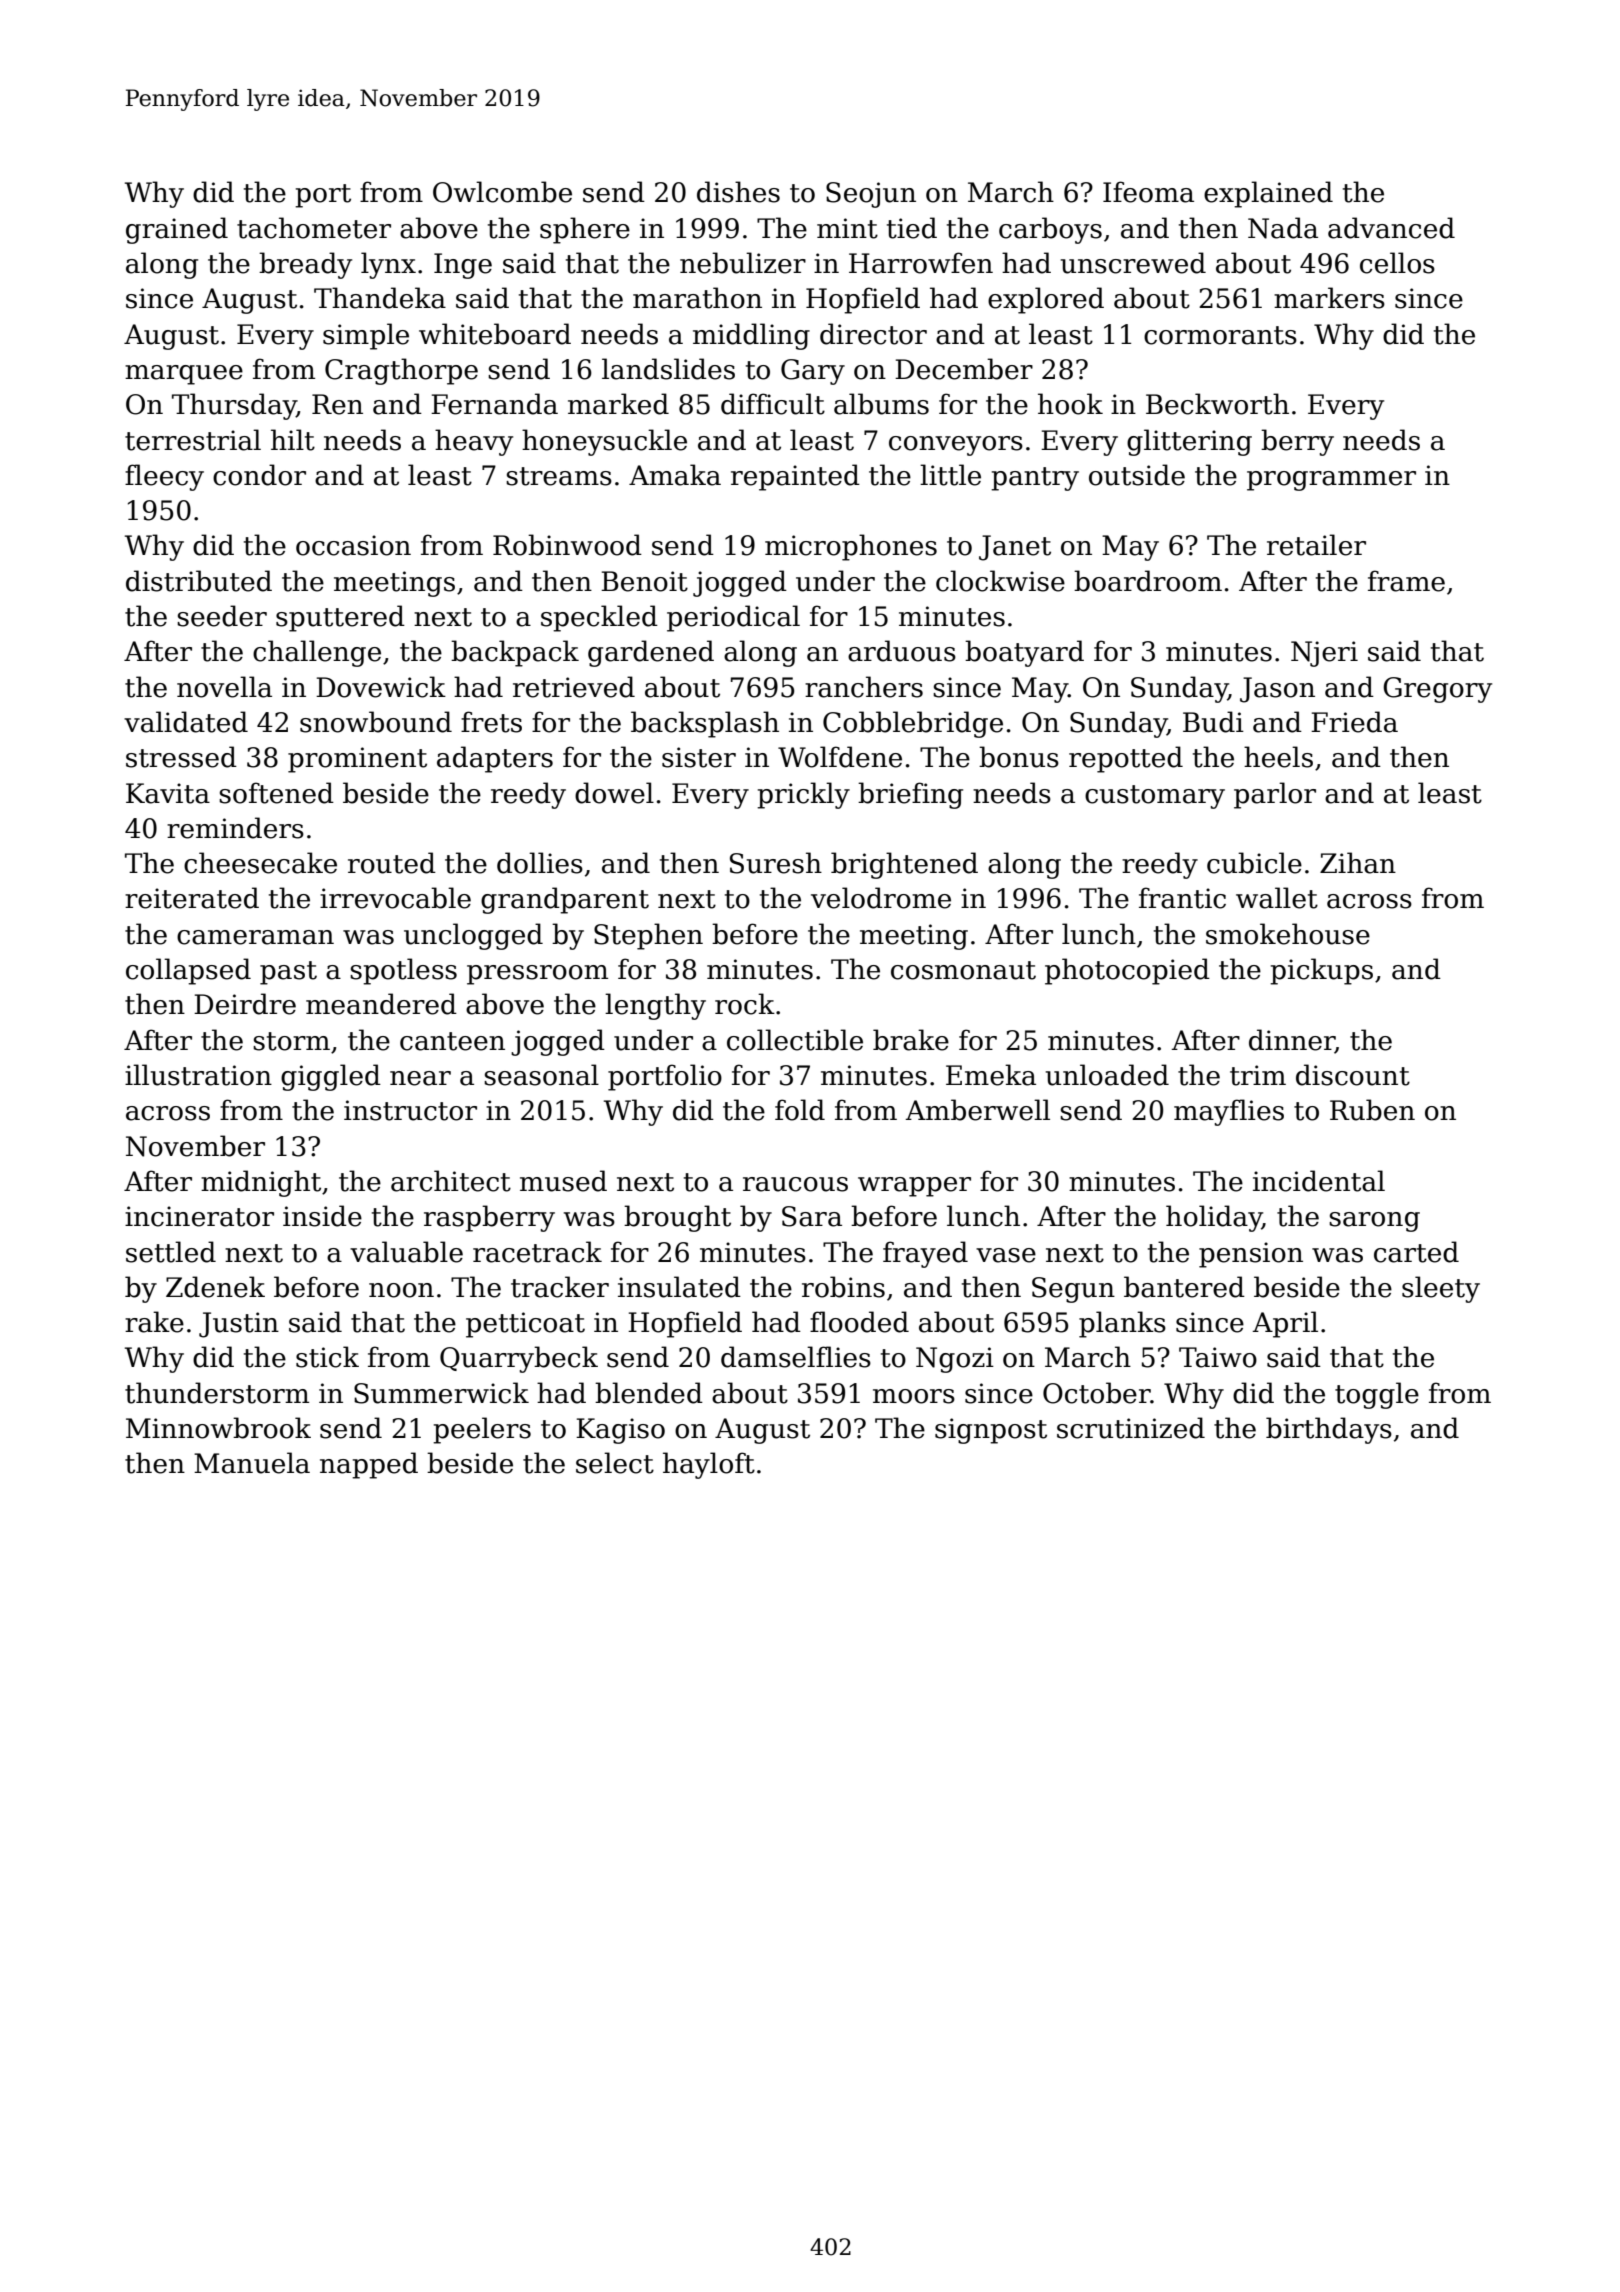 The height and width of the screenshot is (2292, 1620). Describe the element at coordinates (991, 1431) in the screenshot. I see `signpost` at that location.
